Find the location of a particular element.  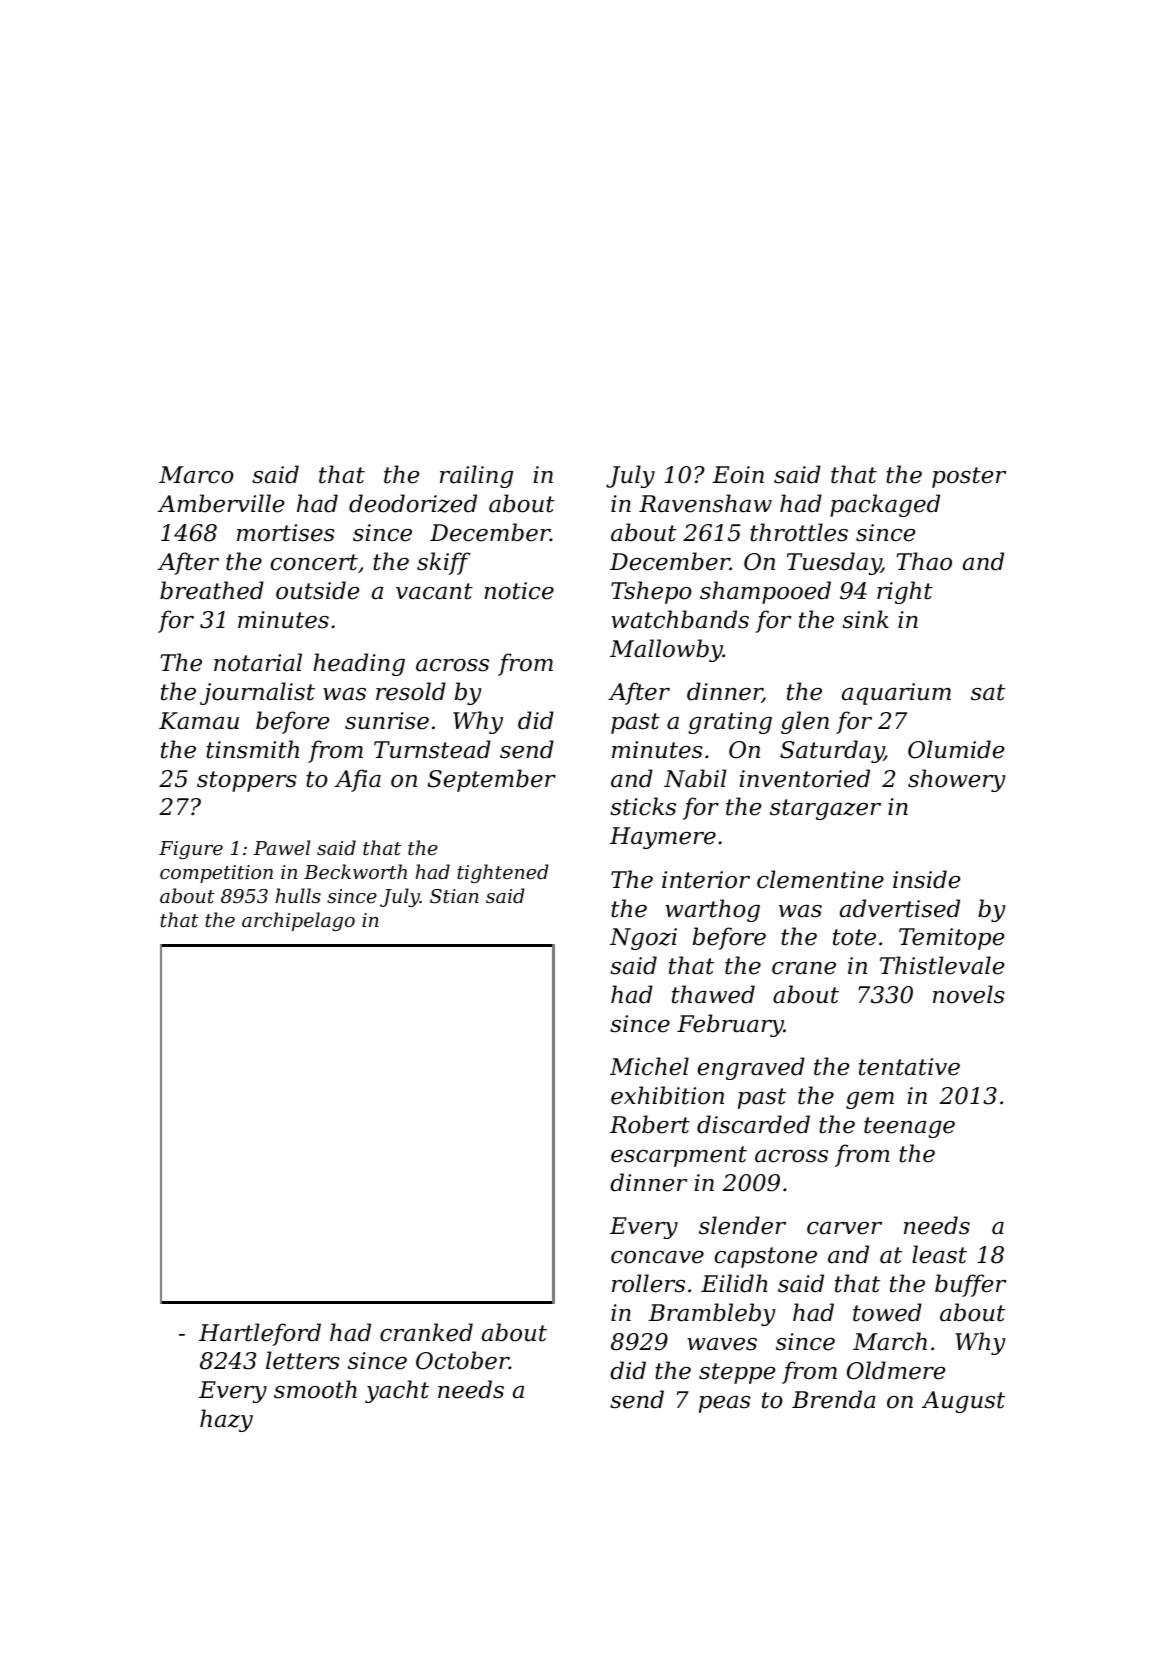

August is located at coordinates (963, 1402).
